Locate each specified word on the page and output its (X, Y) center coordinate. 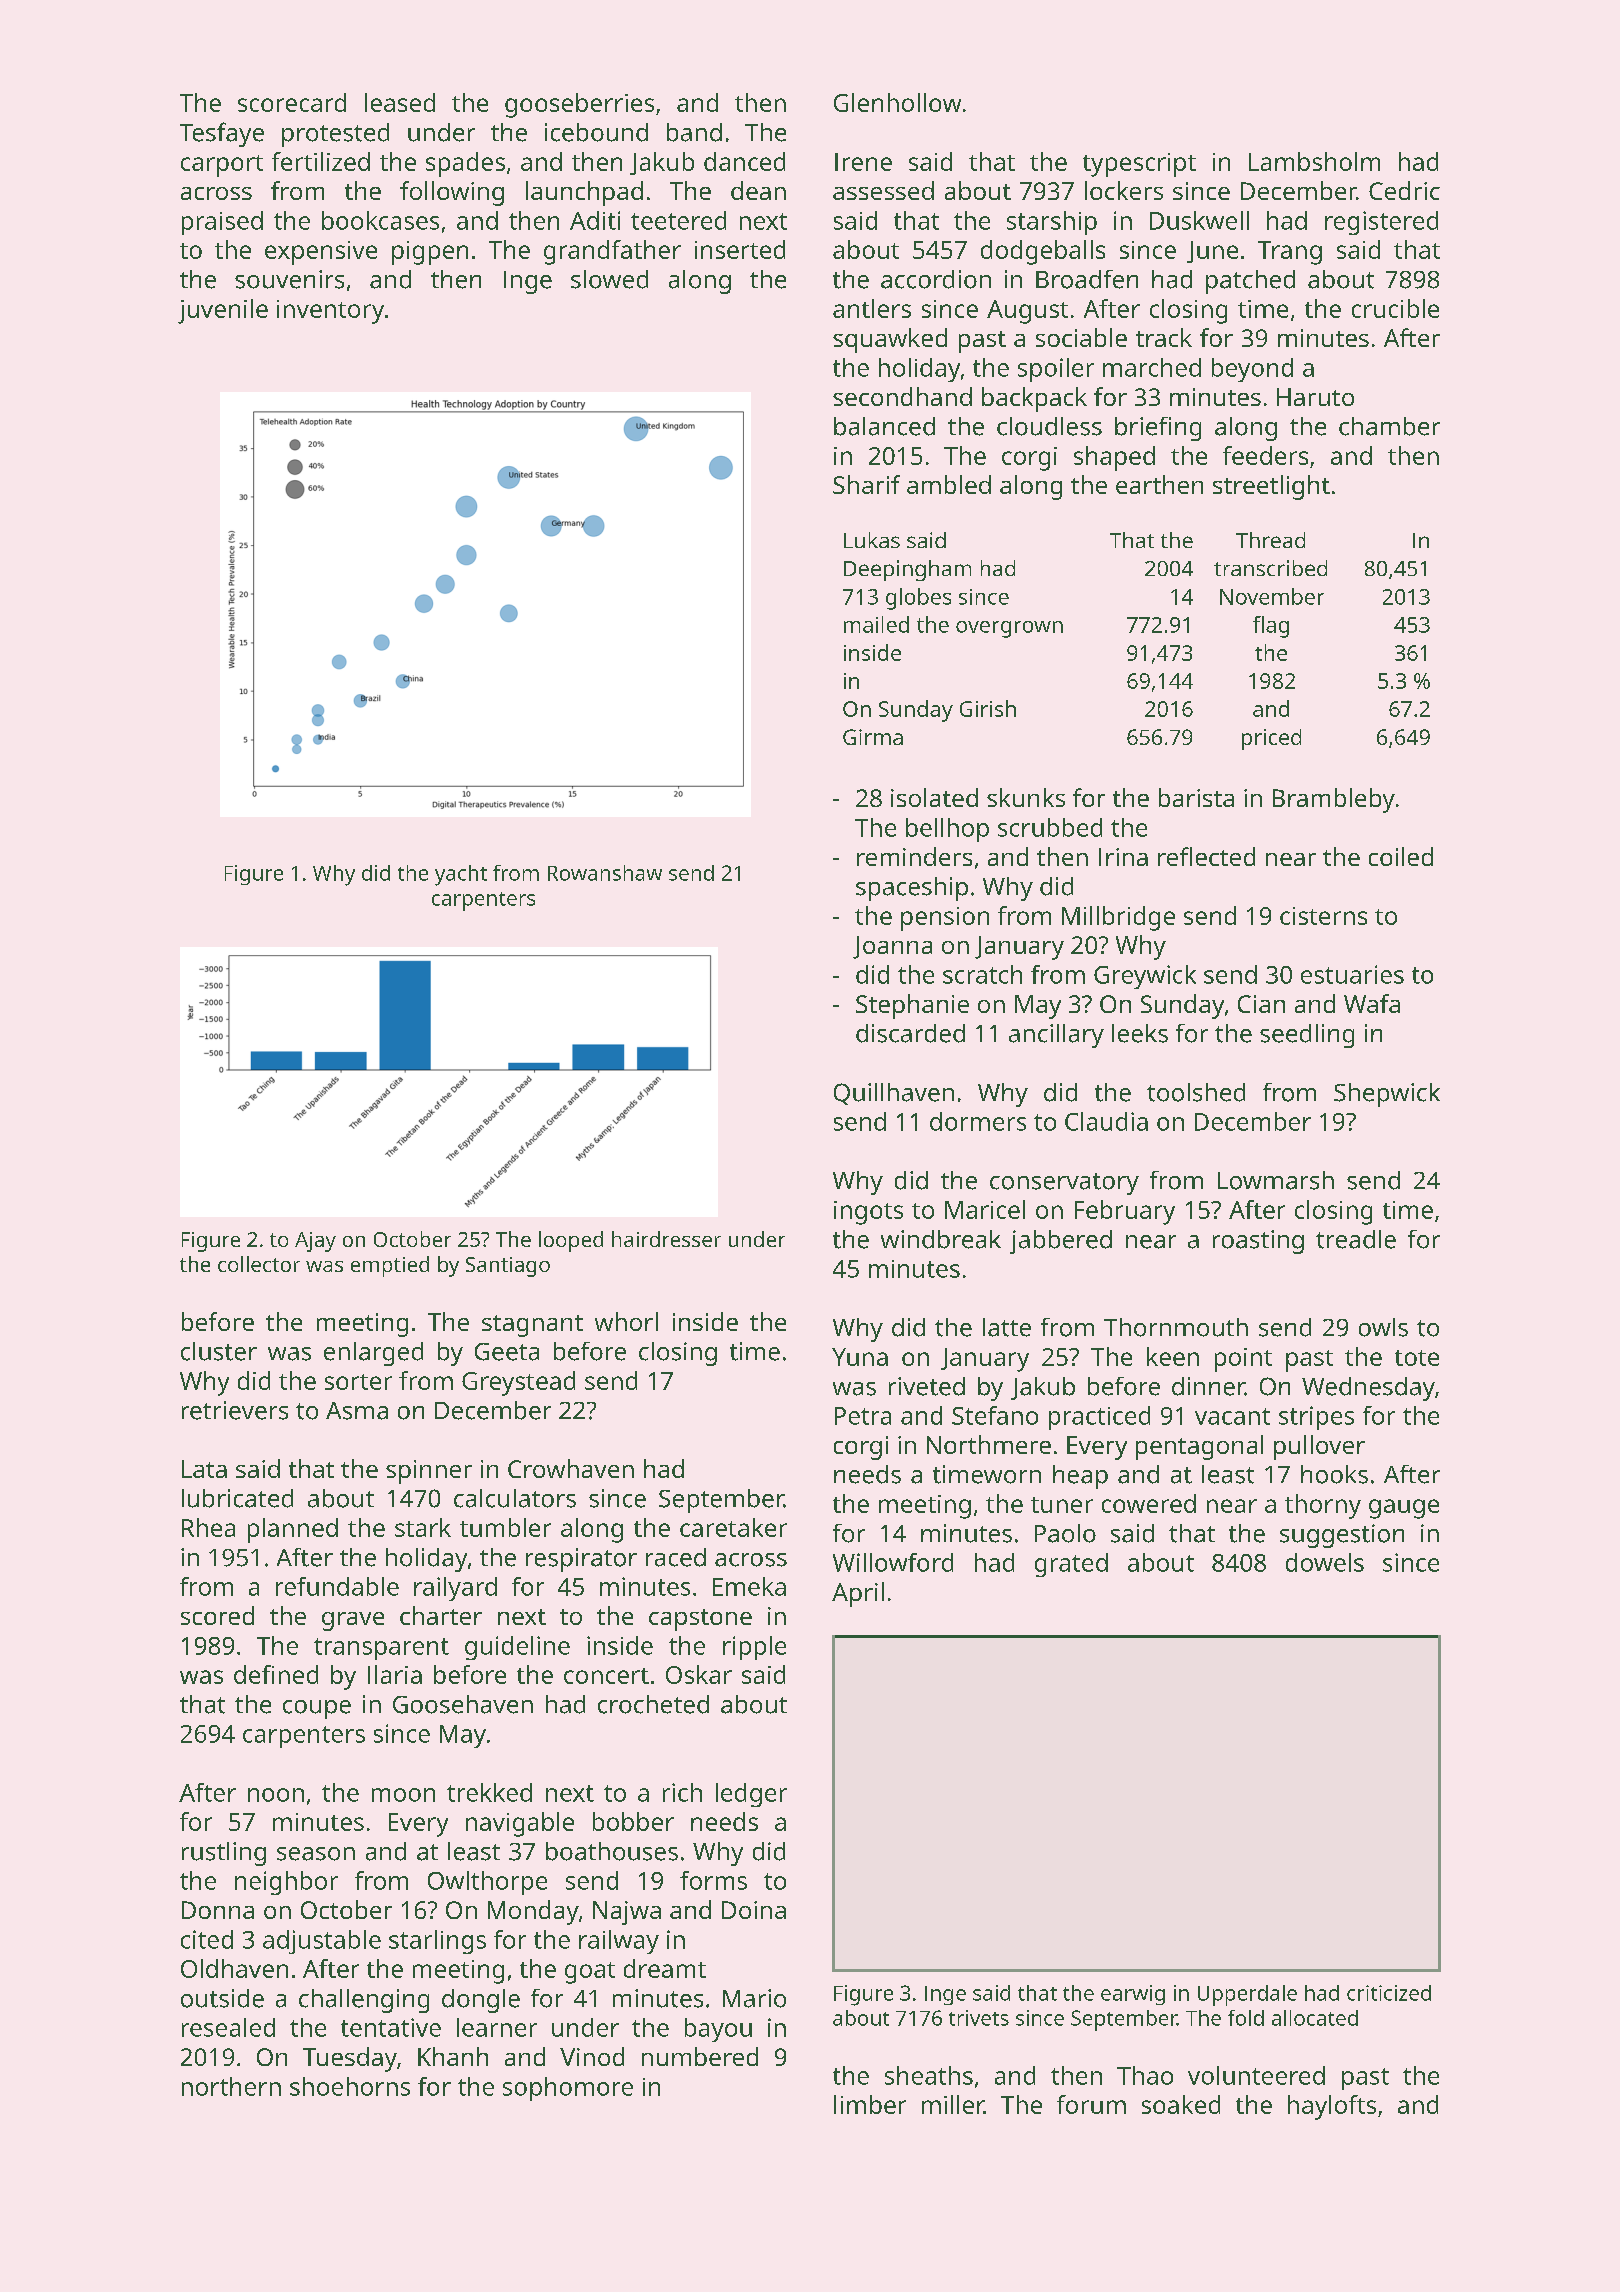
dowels (1325, 1562)
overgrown (1009, 629)
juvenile (223, 311)
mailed (876, 624)
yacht (461, 875)
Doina (754, 1910)
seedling (1307, 1036)
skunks (1026, 797)
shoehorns (350, 2086)
